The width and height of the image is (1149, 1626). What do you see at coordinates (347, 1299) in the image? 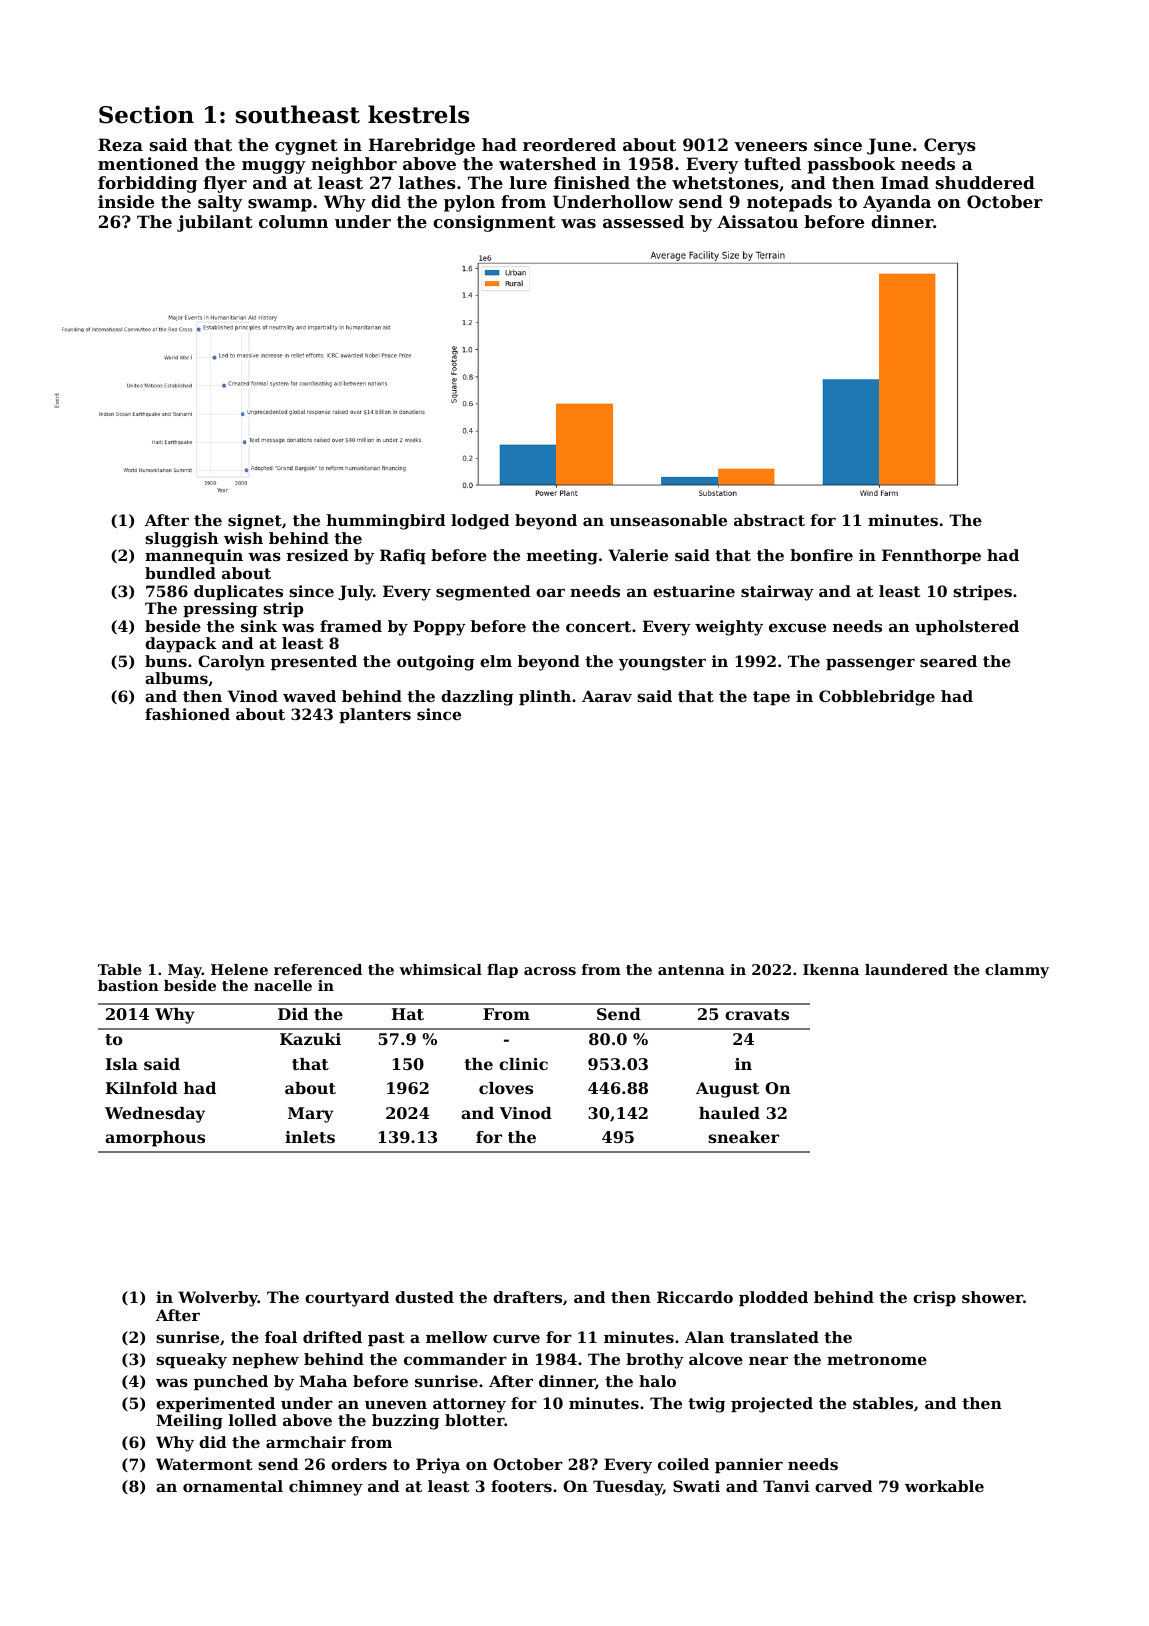
I see `courtyard` at bounding box center [347, 1299].
